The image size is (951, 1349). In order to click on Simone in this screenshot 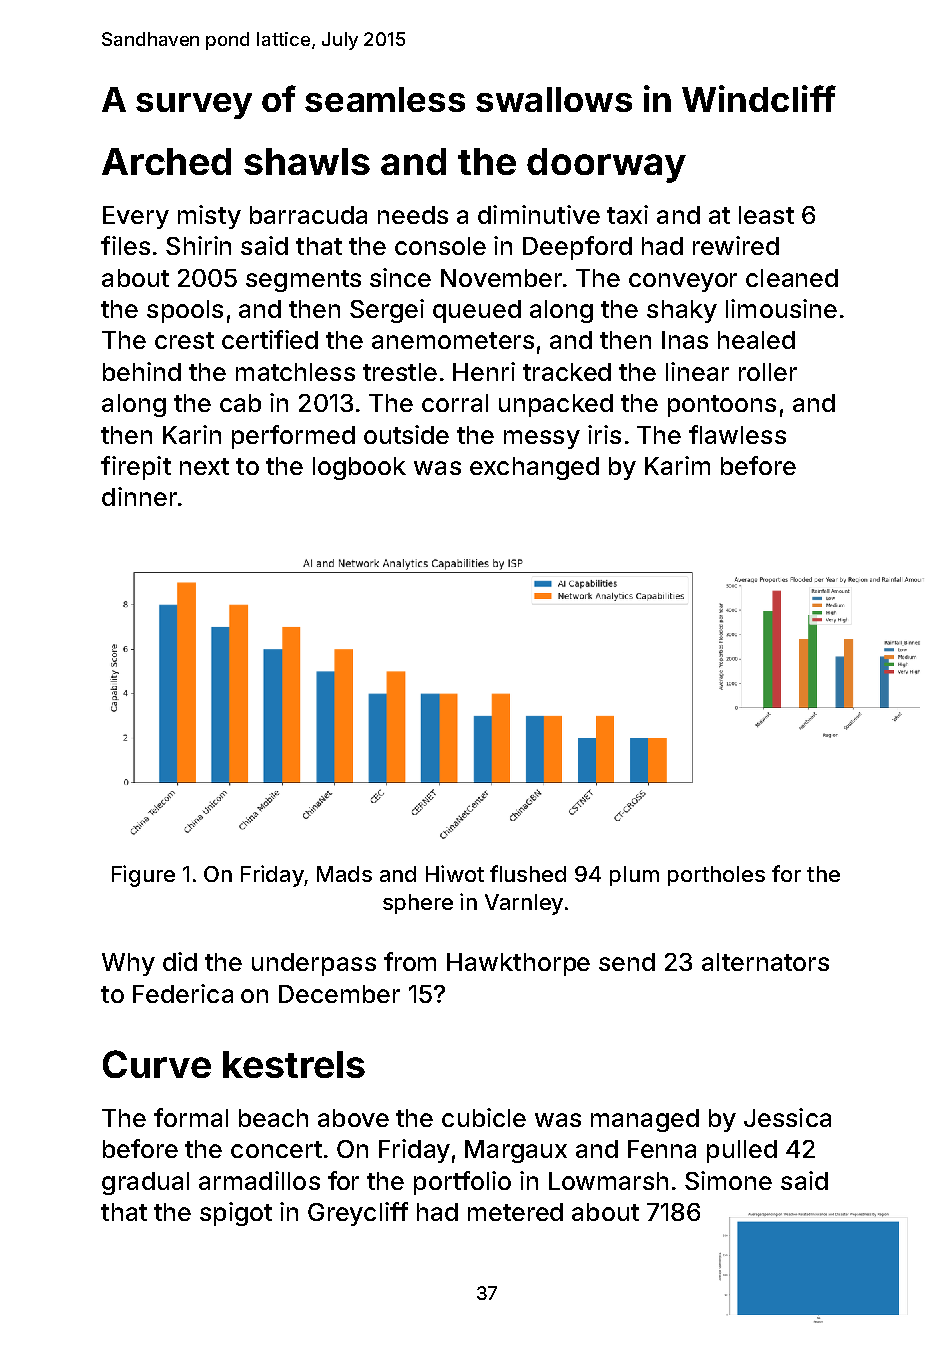, I will do `click(728, 1180)`.
